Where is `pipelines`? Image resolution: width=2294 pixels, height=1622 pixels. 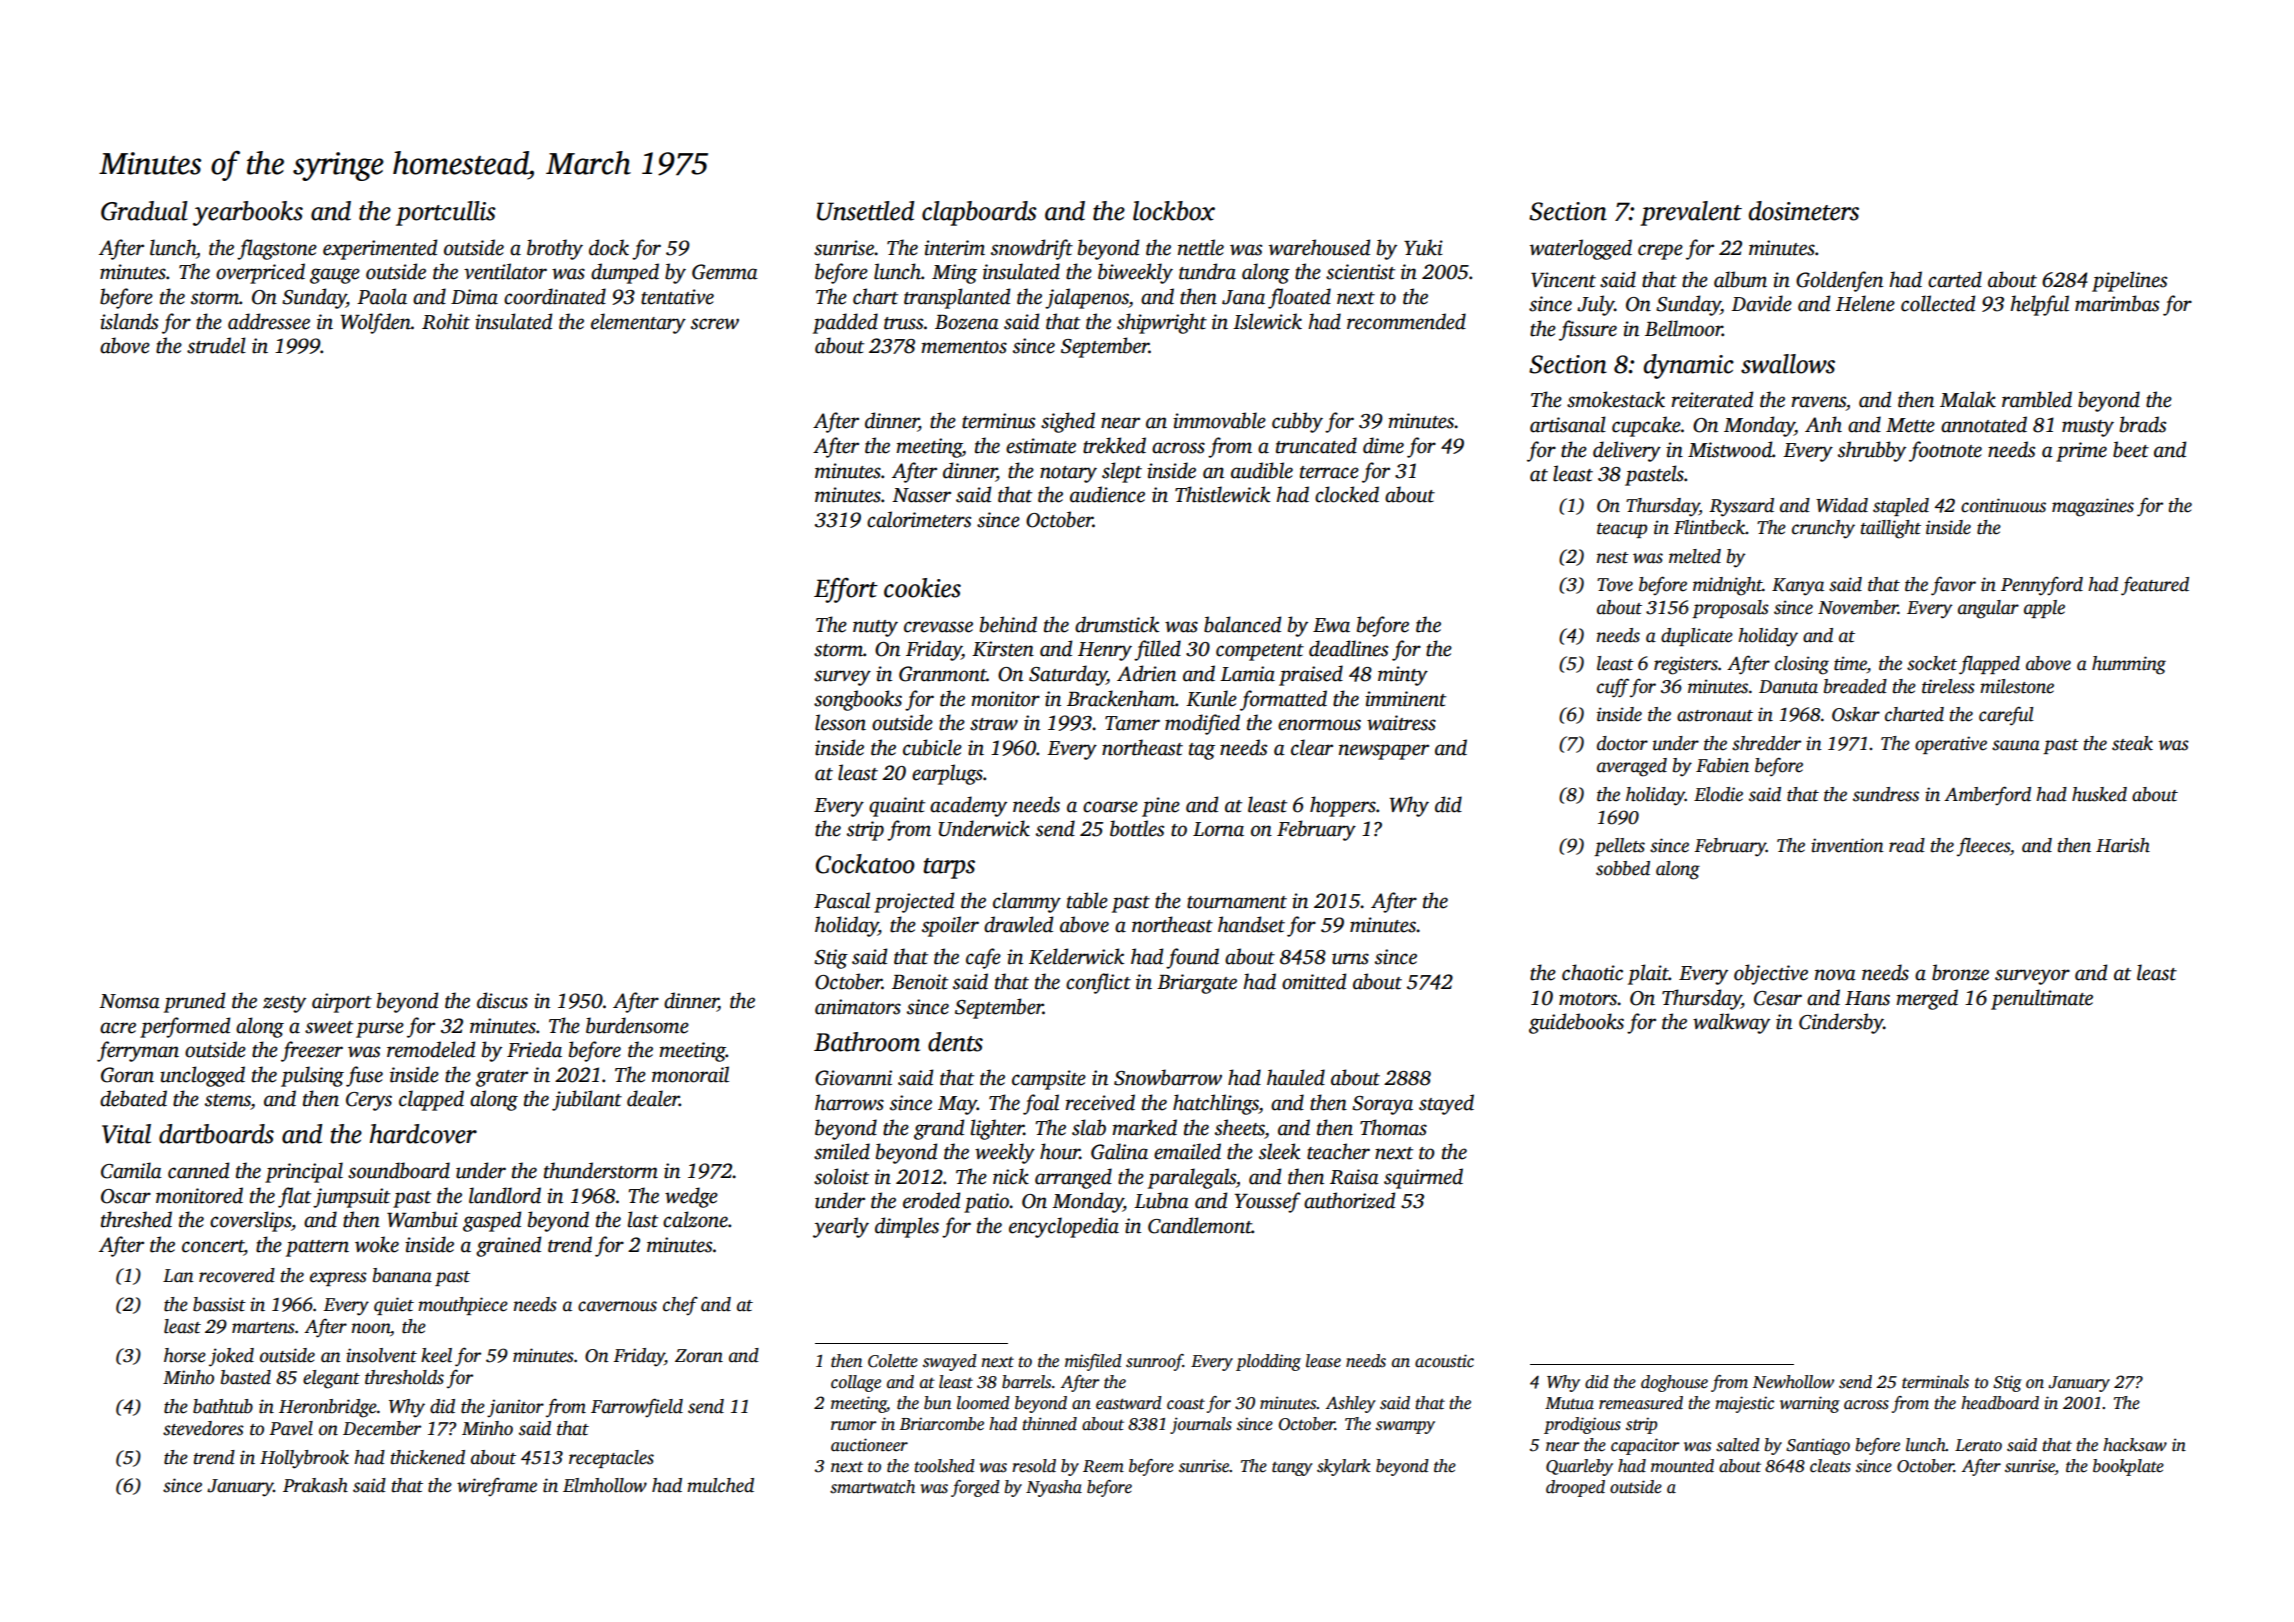 pipelines is located at coordinates (2129, 281).
